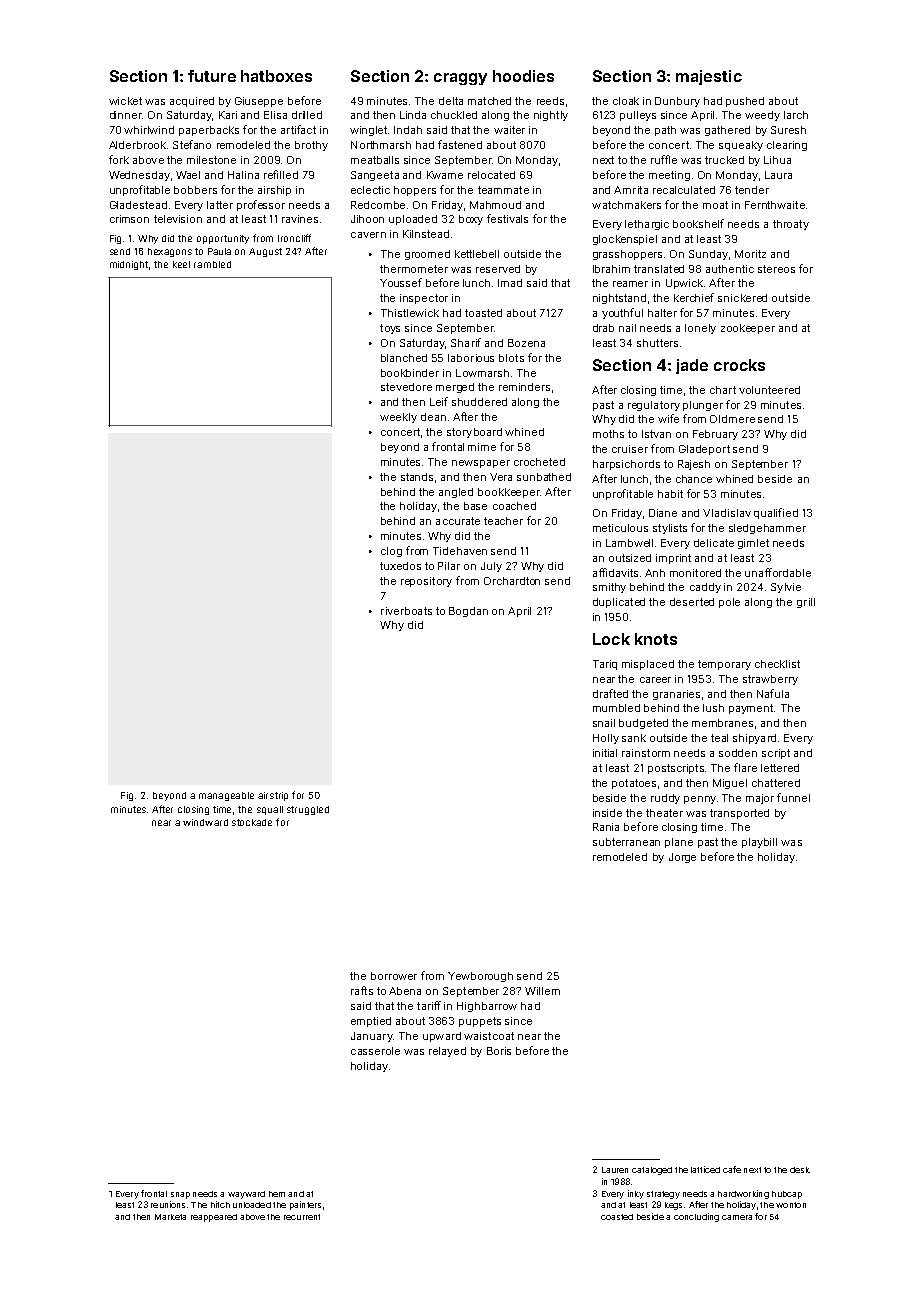  I want to click on snap, so click(180, 1195).
